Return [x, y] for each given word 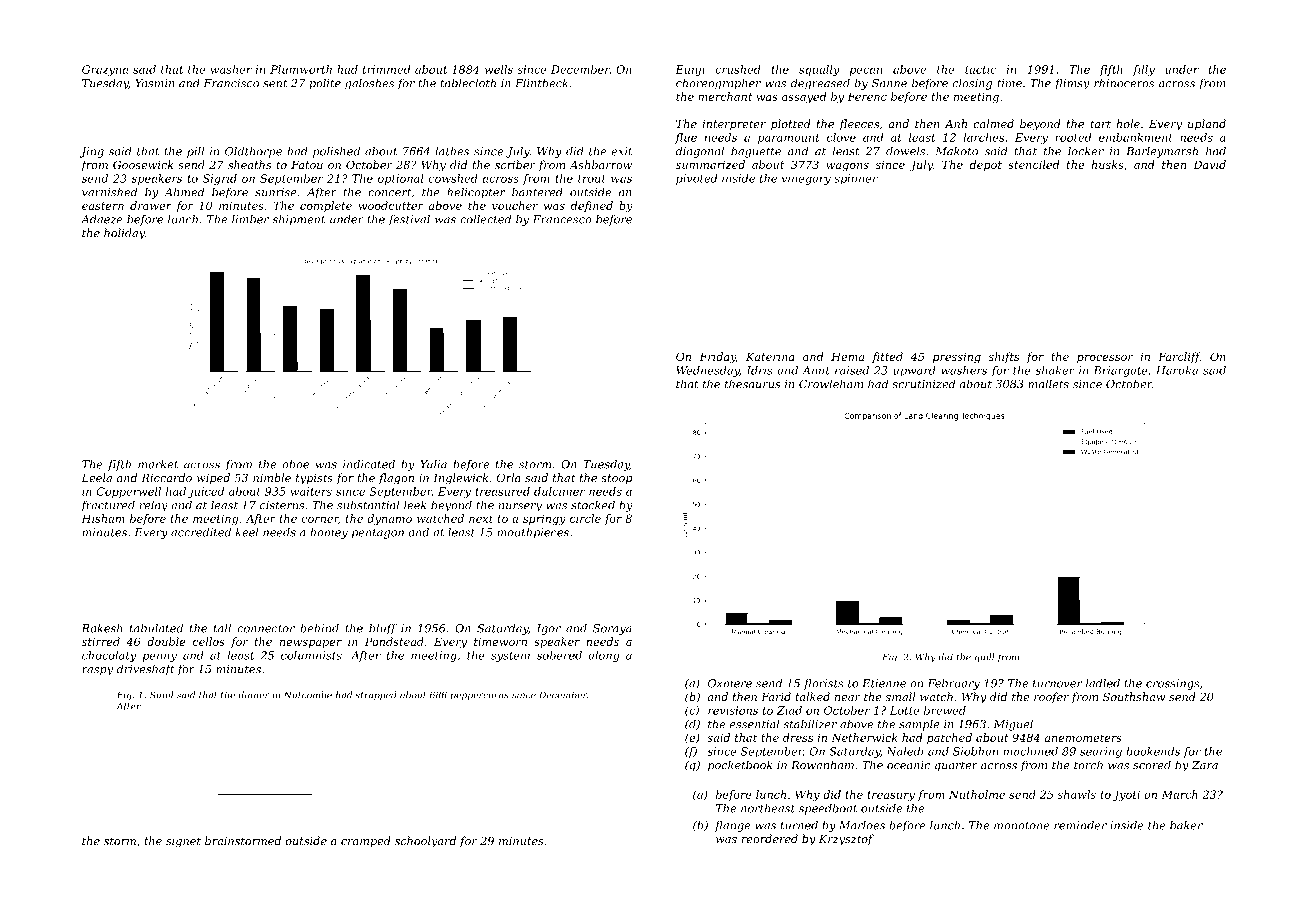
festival [409, 220]
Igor [549, 629]
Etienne [884, 683]
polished [336, 152]
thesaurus [752, 384]
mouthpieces [533, 533]
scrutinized [923, 384]
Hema [847, 356]
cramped [366, 841]
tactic [981, 69]
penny [159, 657]
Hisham [103, 518]
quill [984, 658]
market [158, 464]
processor [1105, 359]
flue [686, 138]
